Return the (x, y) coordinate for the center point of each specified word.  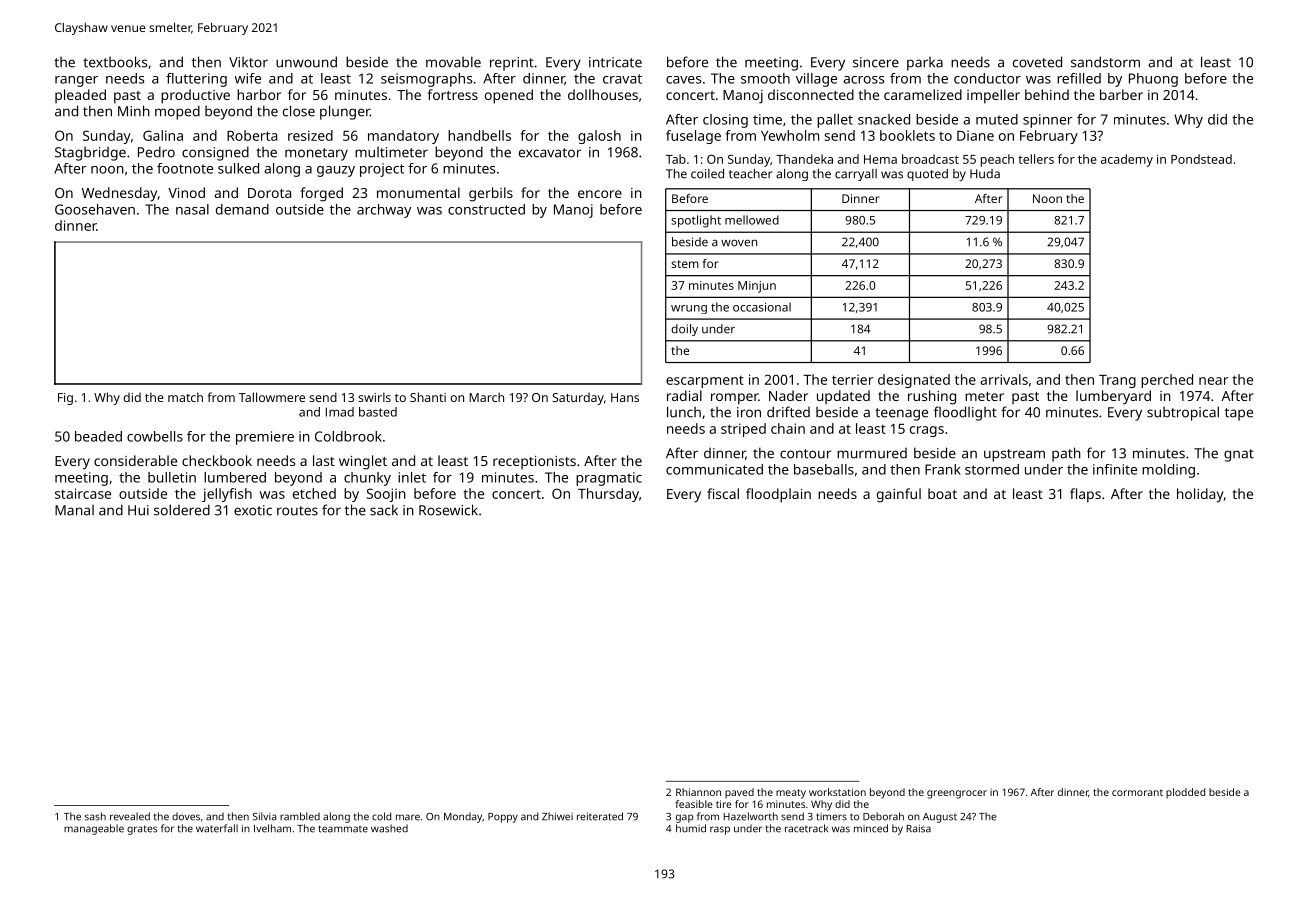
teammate (343, 829)
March (486, 397)
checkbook (217, 460)
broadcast (930, 159)
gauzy (336, 171)
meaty (791, 794)
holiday (1200, 495)
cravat (622, 79)
